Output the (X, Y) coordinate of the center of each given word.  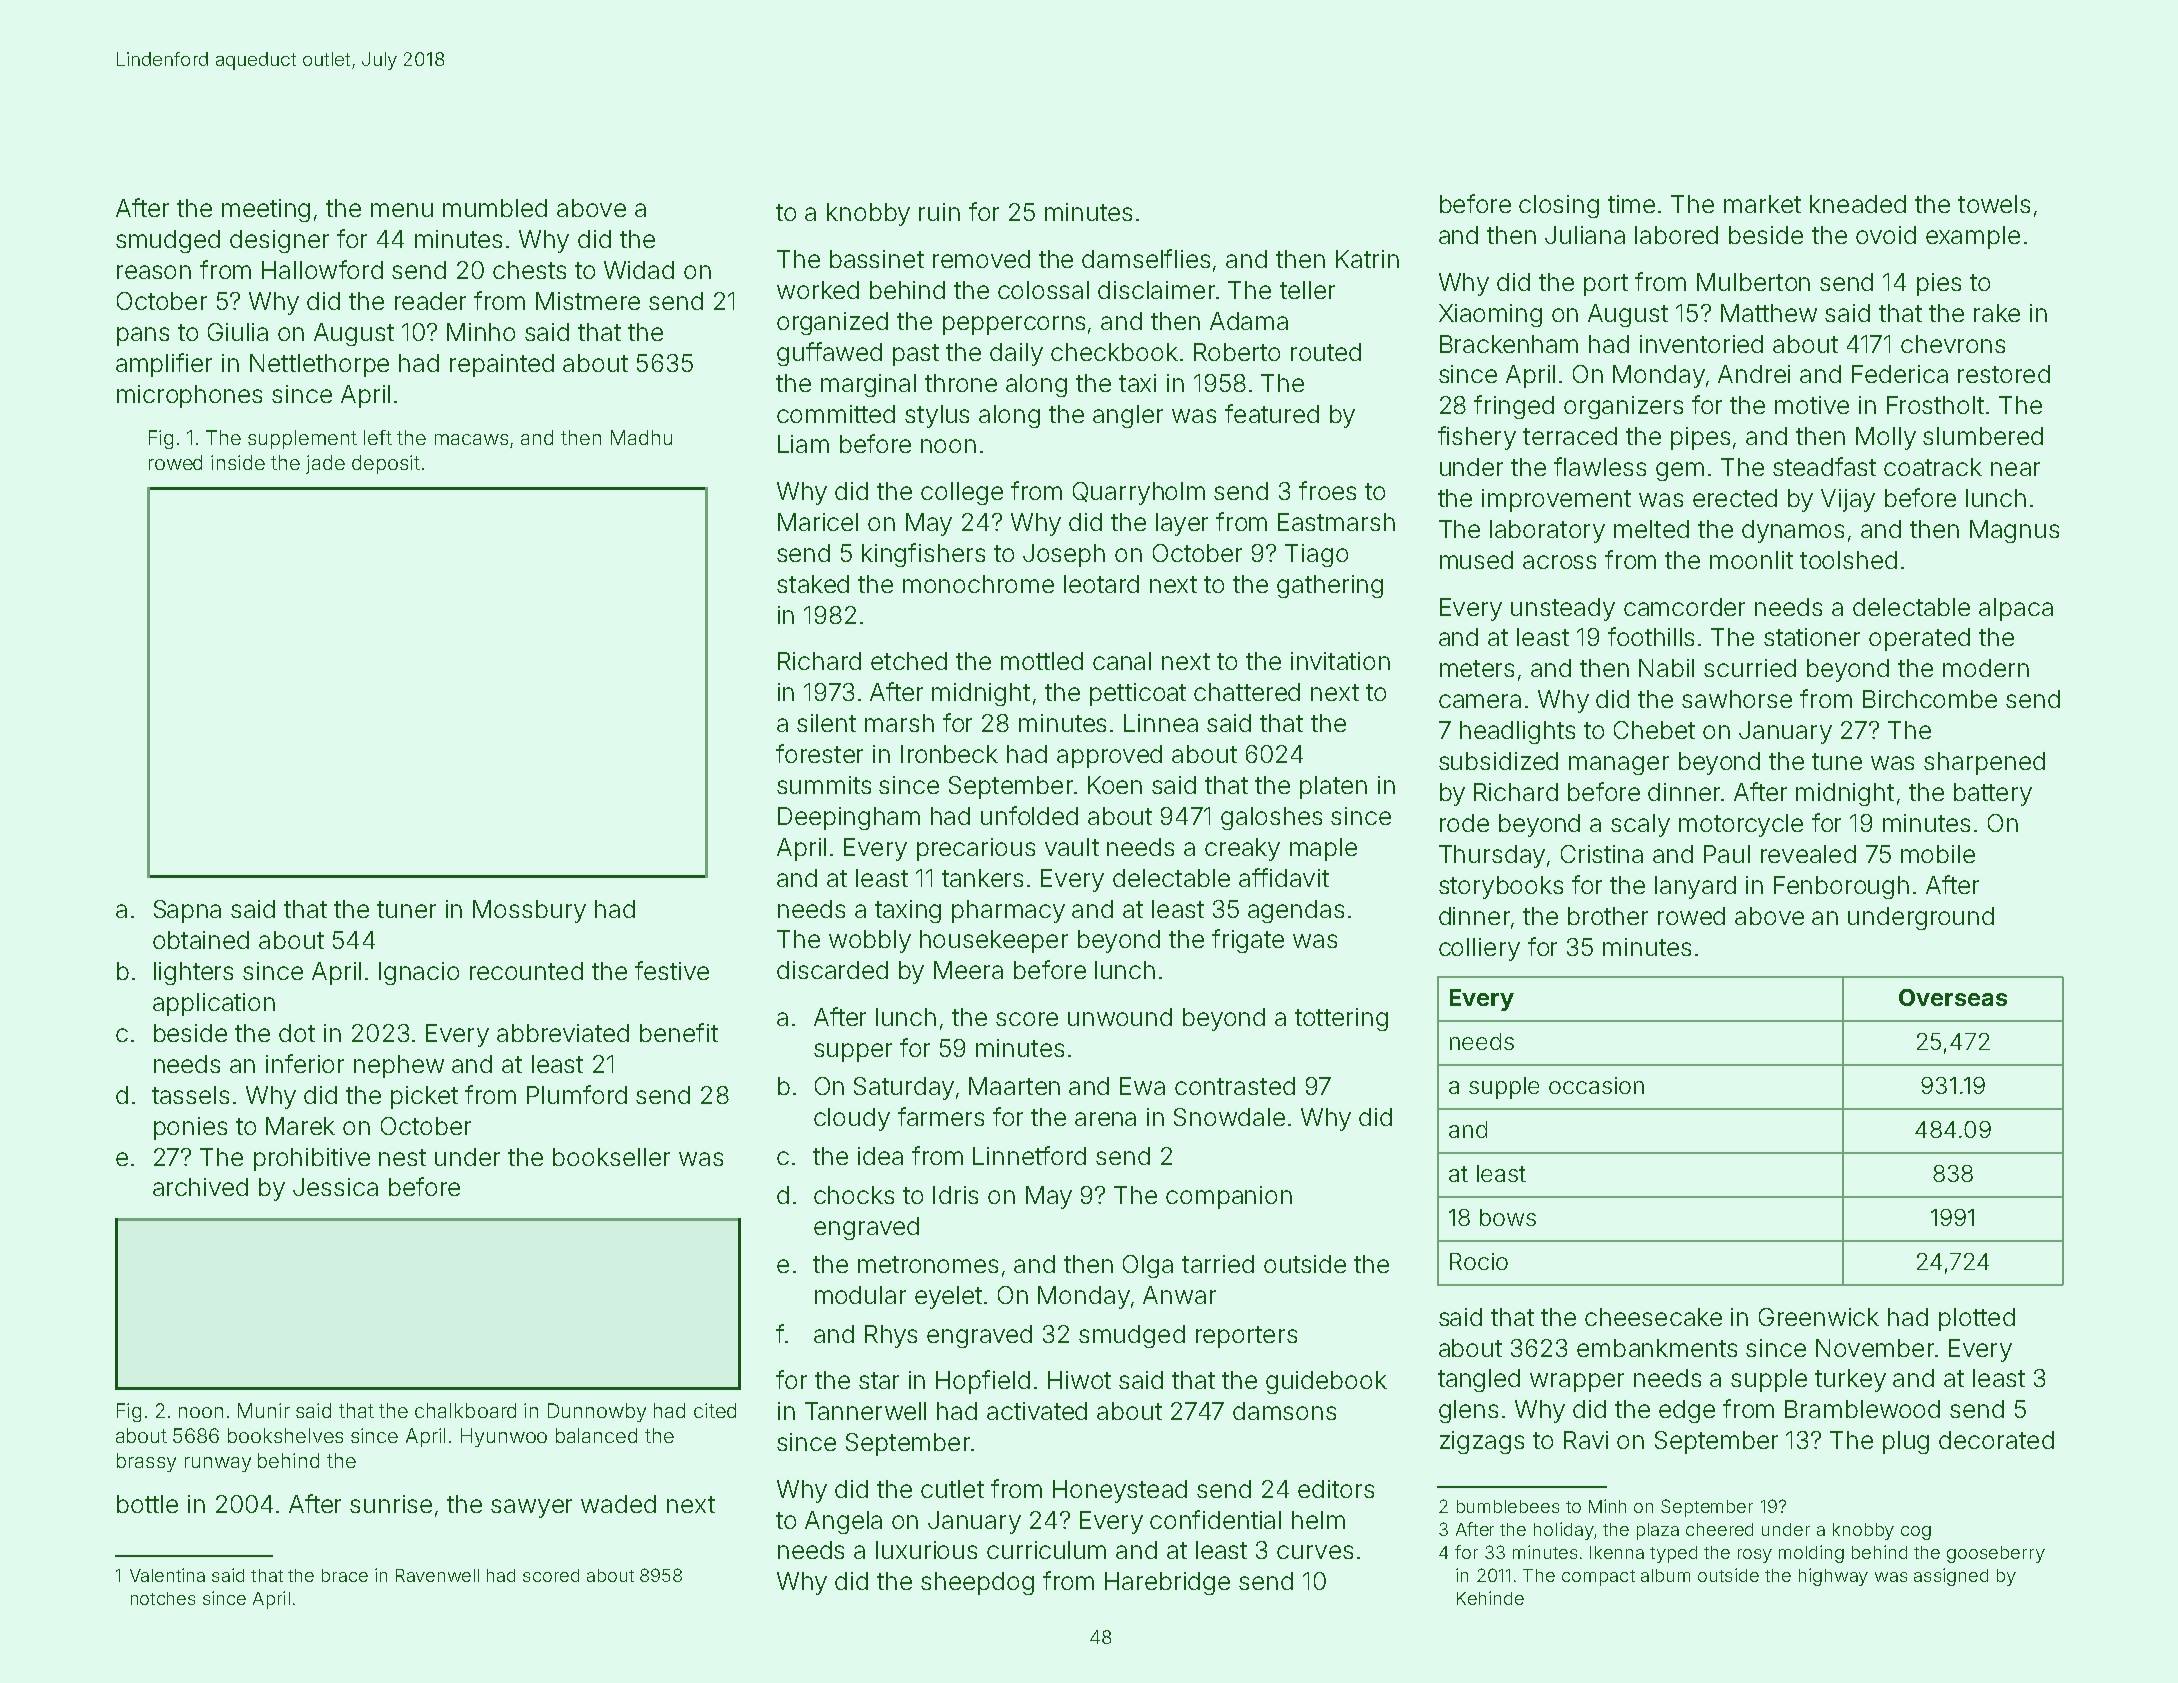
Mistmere (588, 301)
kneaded (1858, 204)
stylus (937, 416)
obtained (201, 940)
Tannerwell (865, 1411)
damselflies (1146, 258)
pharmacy (1008, 911)
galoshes (1271, 818)
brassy (146, 1462)
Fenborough (1841, 887)
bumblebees (1508, 1506)
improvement (1556, 500)
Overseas (1953, 997)
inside (238, 462)
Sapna (187, 911)
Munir (264, 1410)
